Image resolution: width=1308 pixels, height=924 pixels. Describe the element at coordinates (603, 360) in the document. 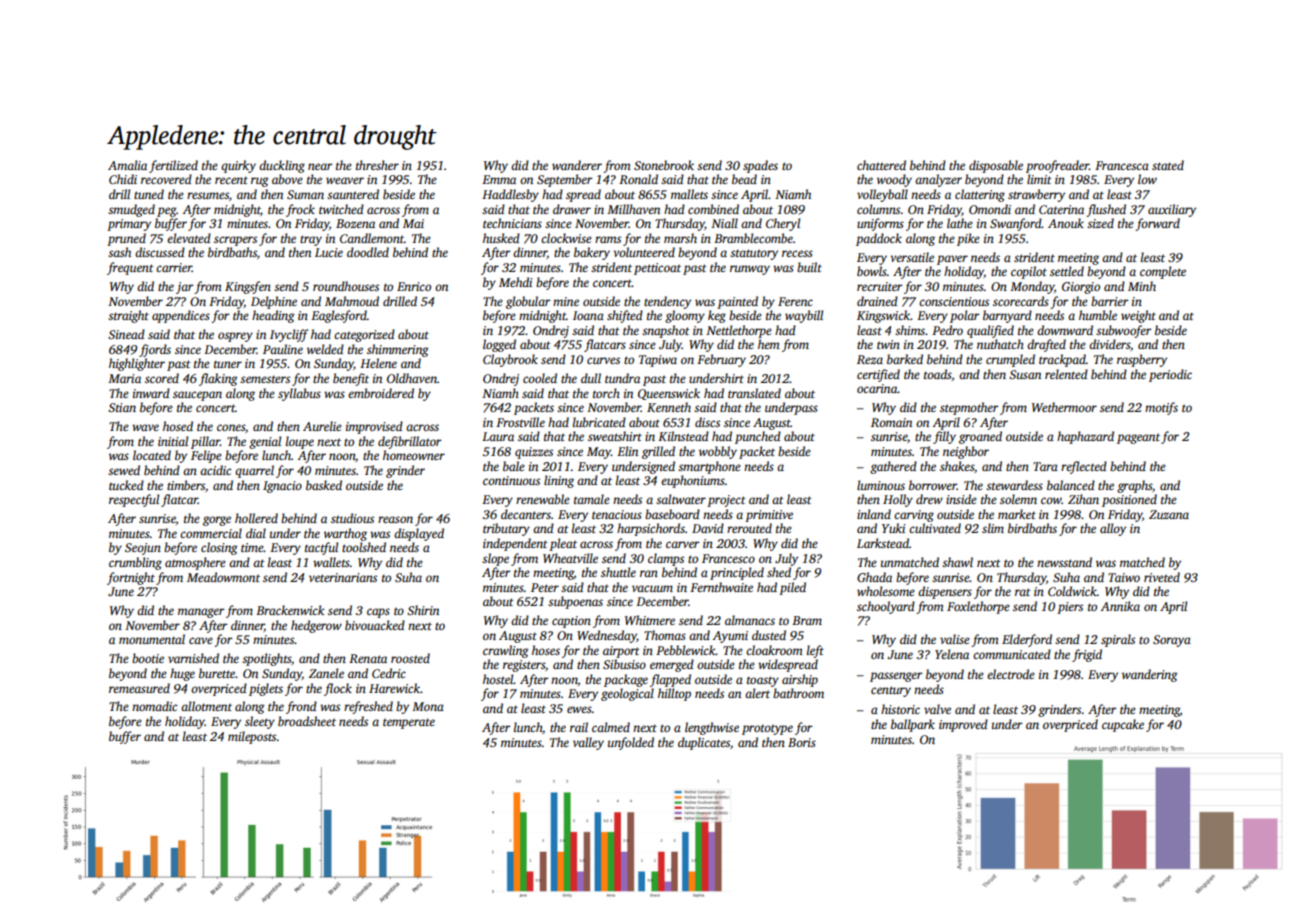

I see `curves` at that location.
